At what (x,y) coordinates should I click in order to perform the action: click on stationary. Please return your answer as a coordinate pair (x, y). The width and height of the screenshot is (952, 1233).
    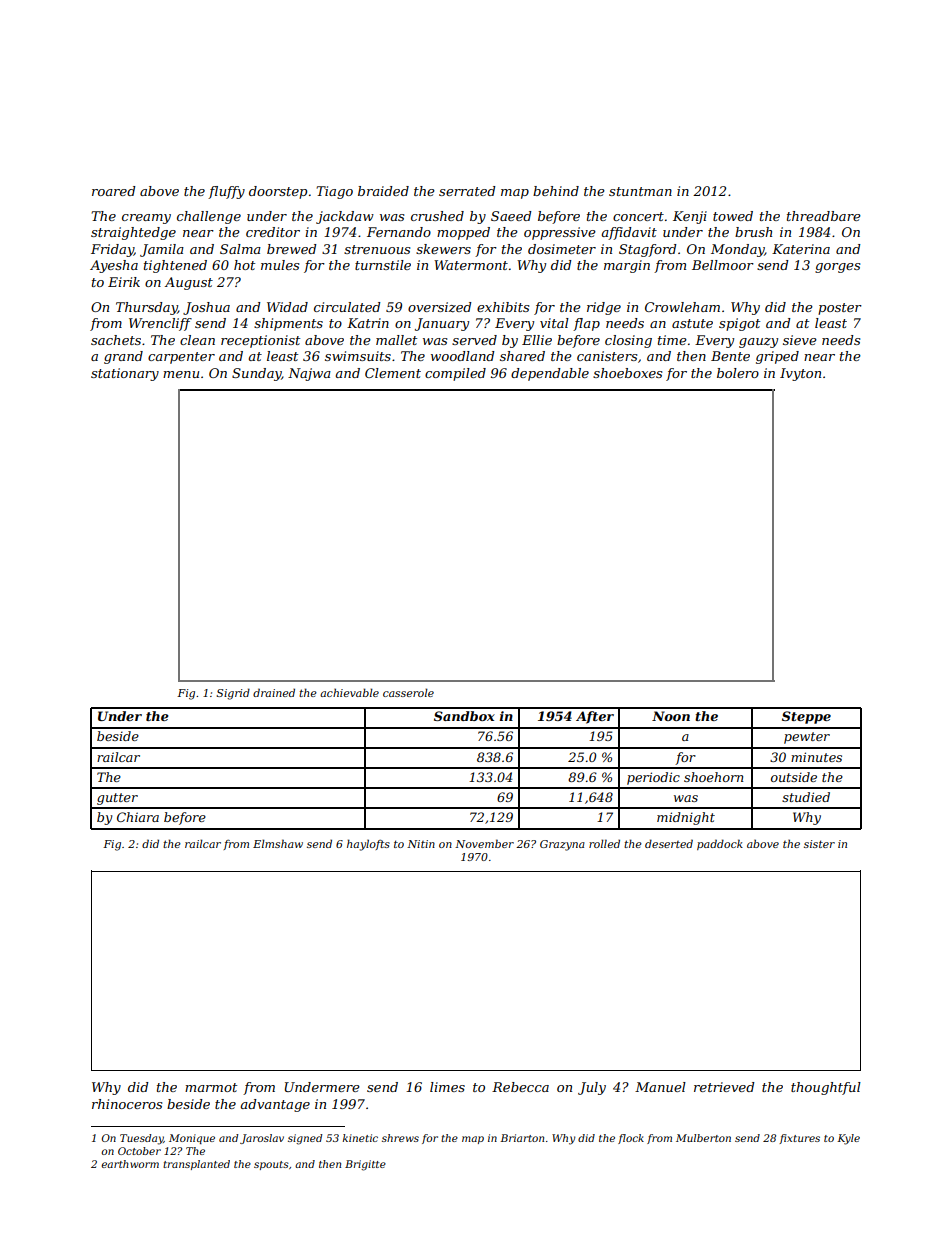
    Looking at the image, I should click on (125, 374).
